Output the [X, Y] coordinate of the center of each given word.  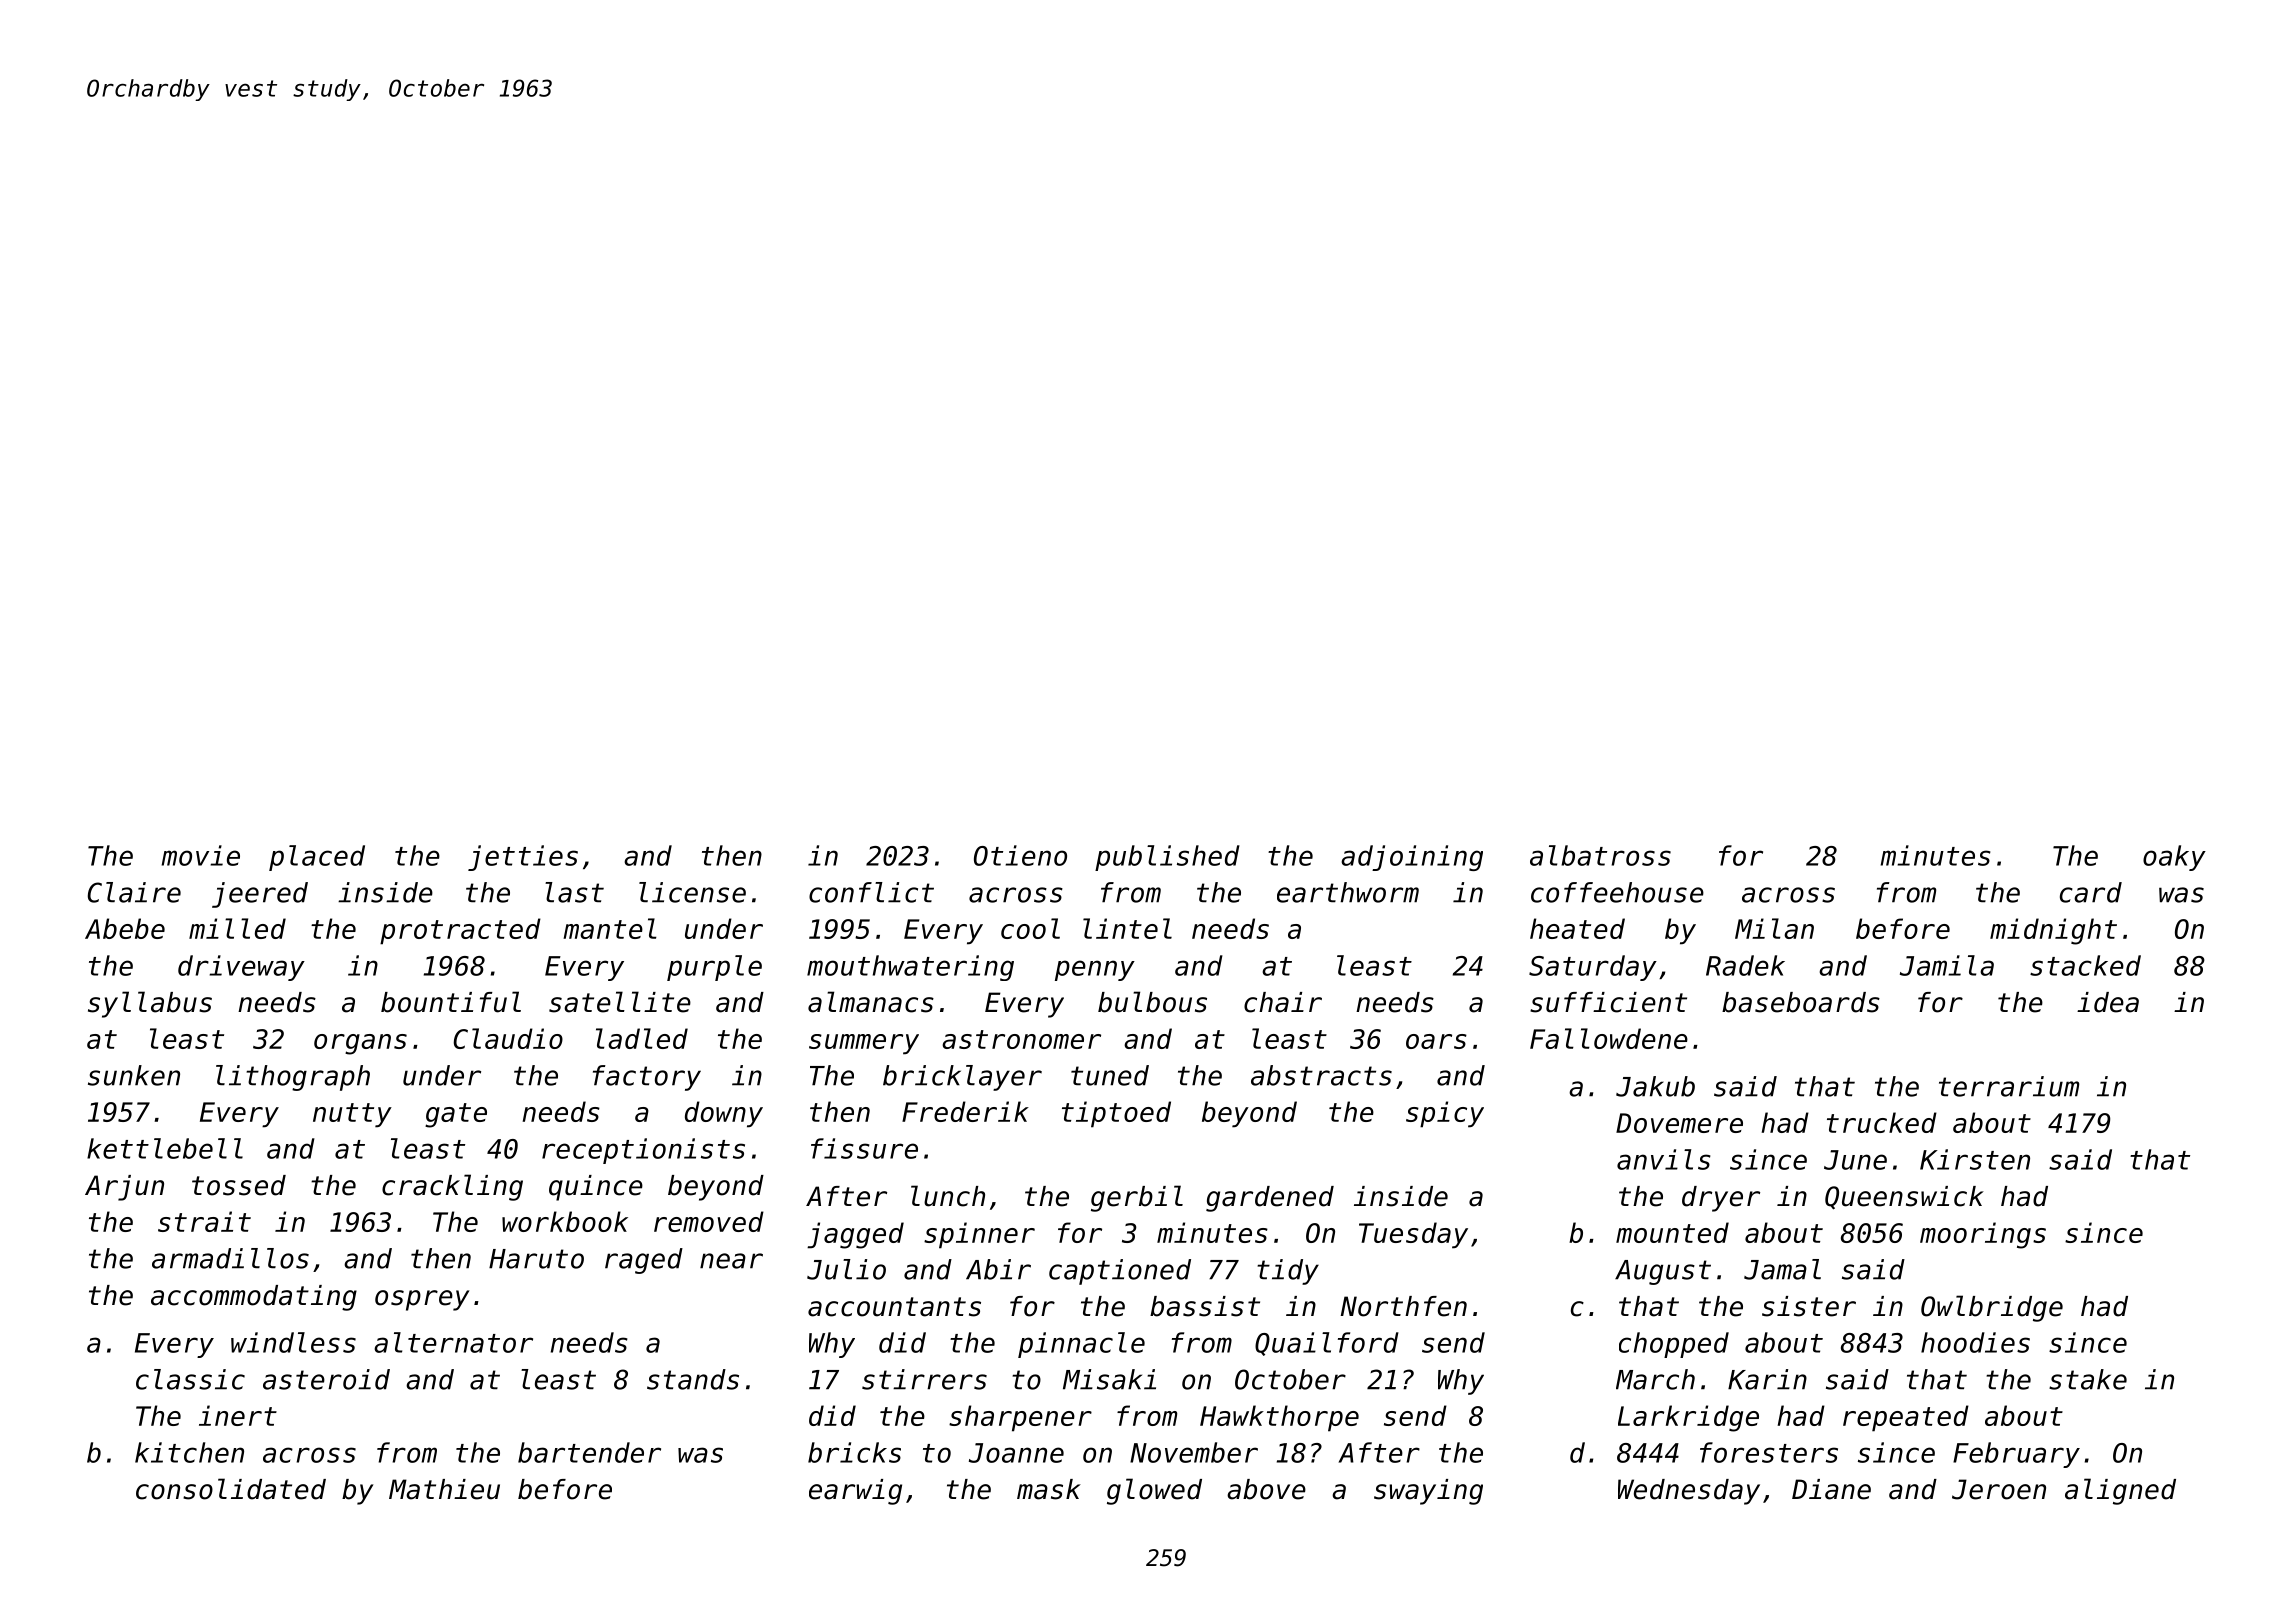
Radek [1745, 965]
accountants [894, 1307]
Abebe [125, 928]
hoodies [1975, 1342]
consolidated [231, 1489]
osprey [422, 1300]
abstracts [1321, 1075]
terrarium [2009, 1086]
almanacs [871, 1002]
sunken [134, 1075]
